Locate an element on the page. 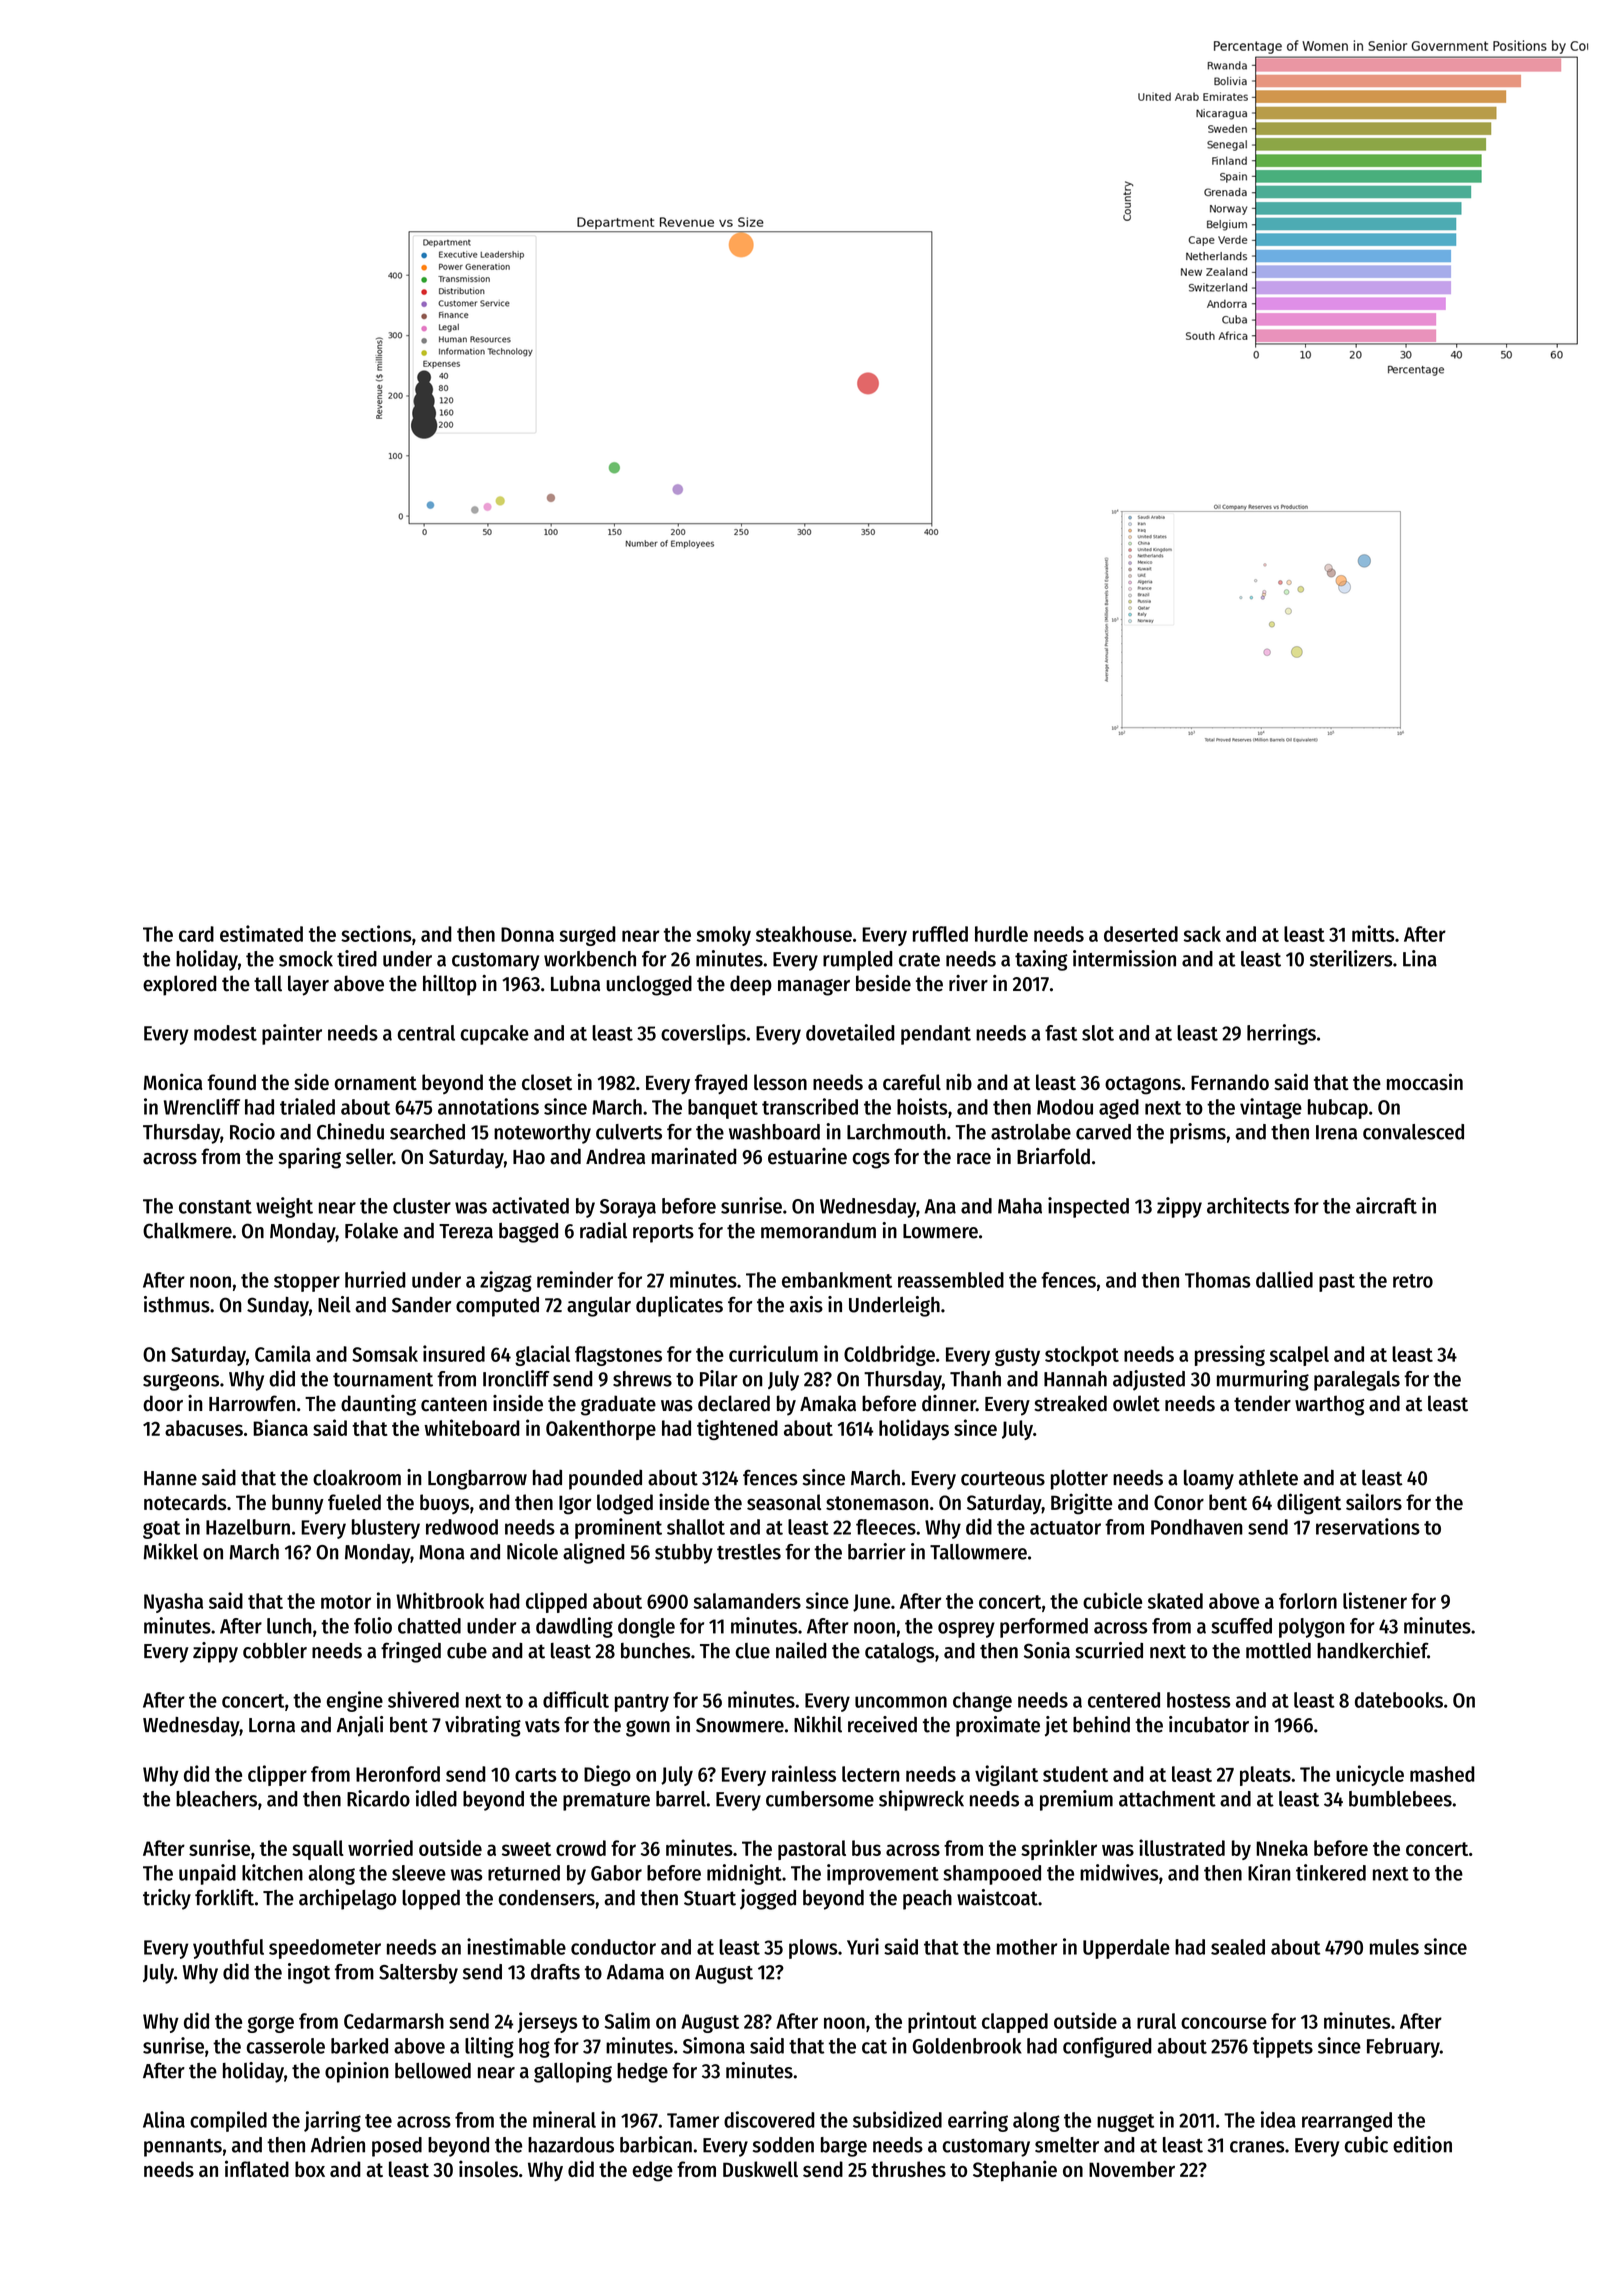 Image resolution: width=1620 pixels, height=2292 pixels. Cedarmarsh is located at coordinates (394, 2021).
